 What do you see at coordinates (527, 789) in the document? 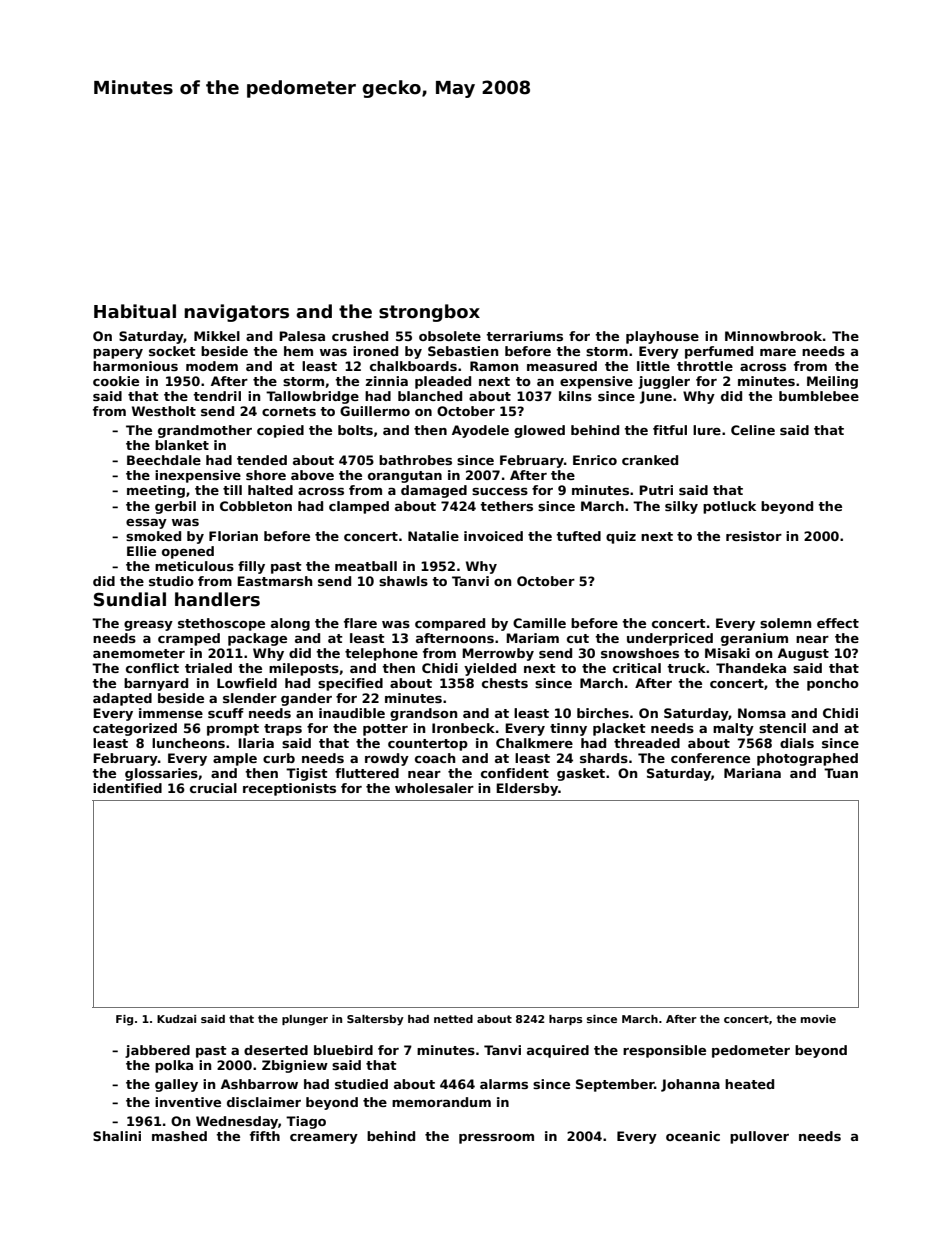
I see `Eldersby` at bounding box center [527, 789].
